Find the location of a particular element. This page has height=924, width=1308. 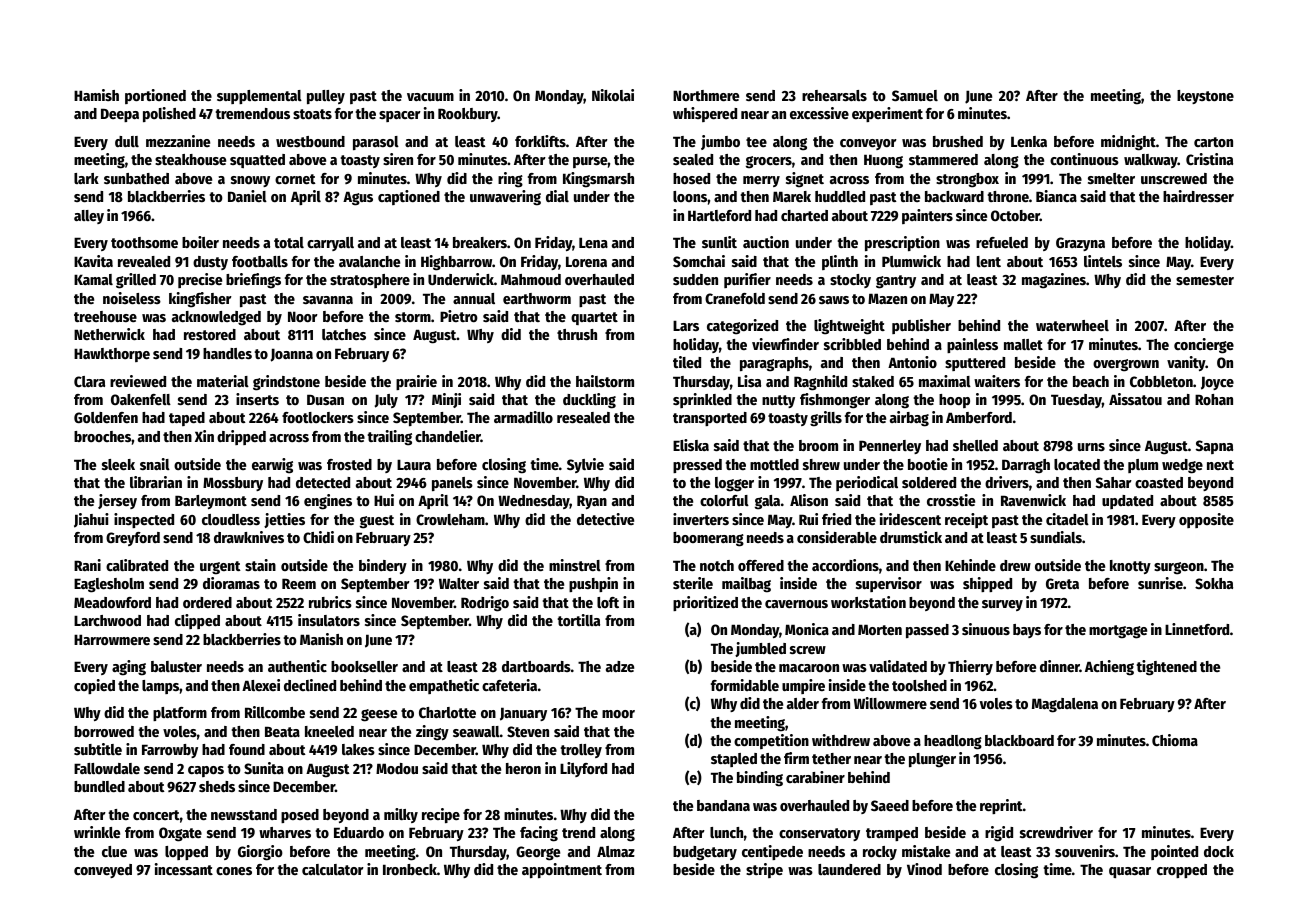

minstrel is located at coordinates (575, 565).
